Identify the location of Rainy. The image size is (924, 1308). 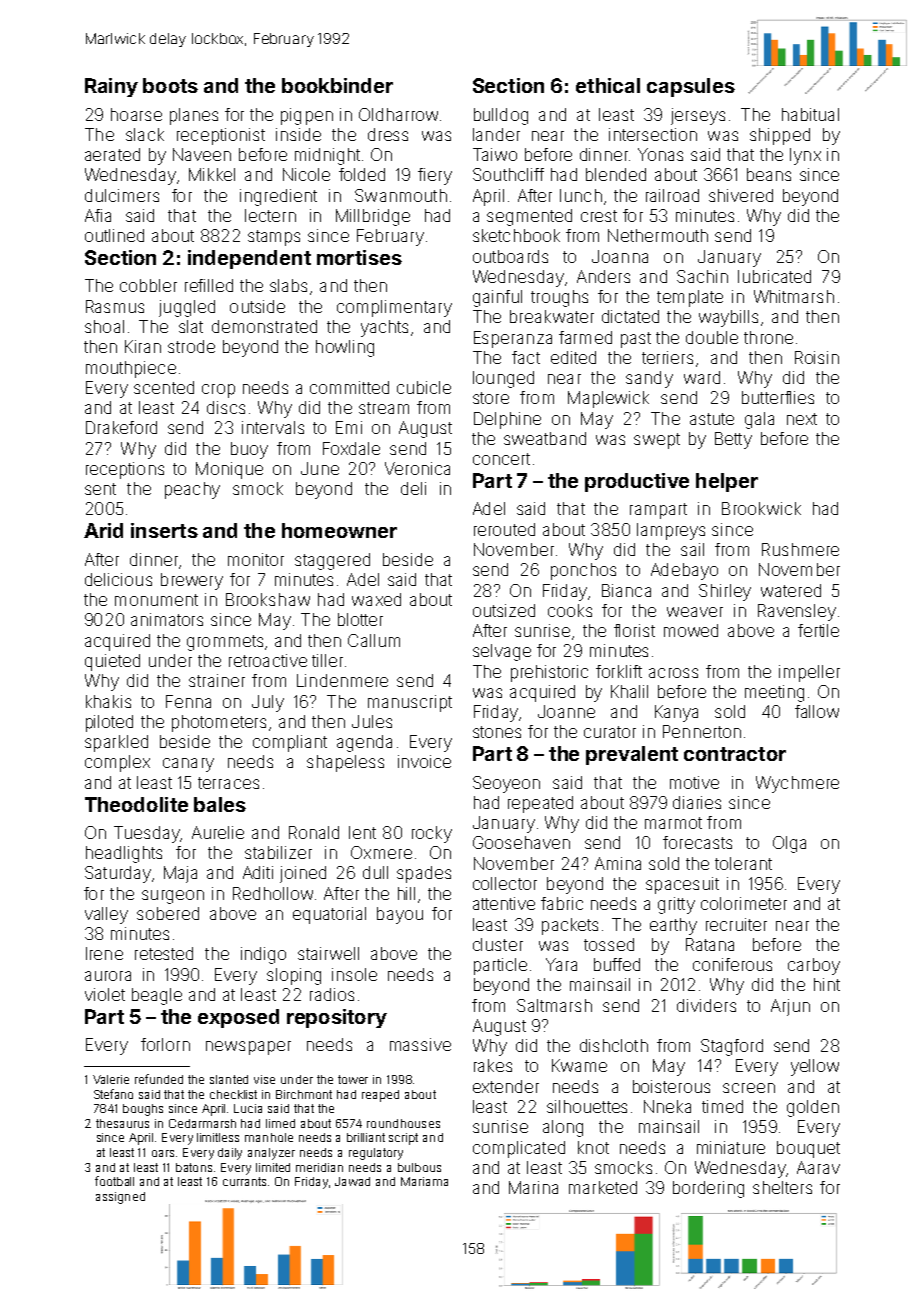
(111, 87).
